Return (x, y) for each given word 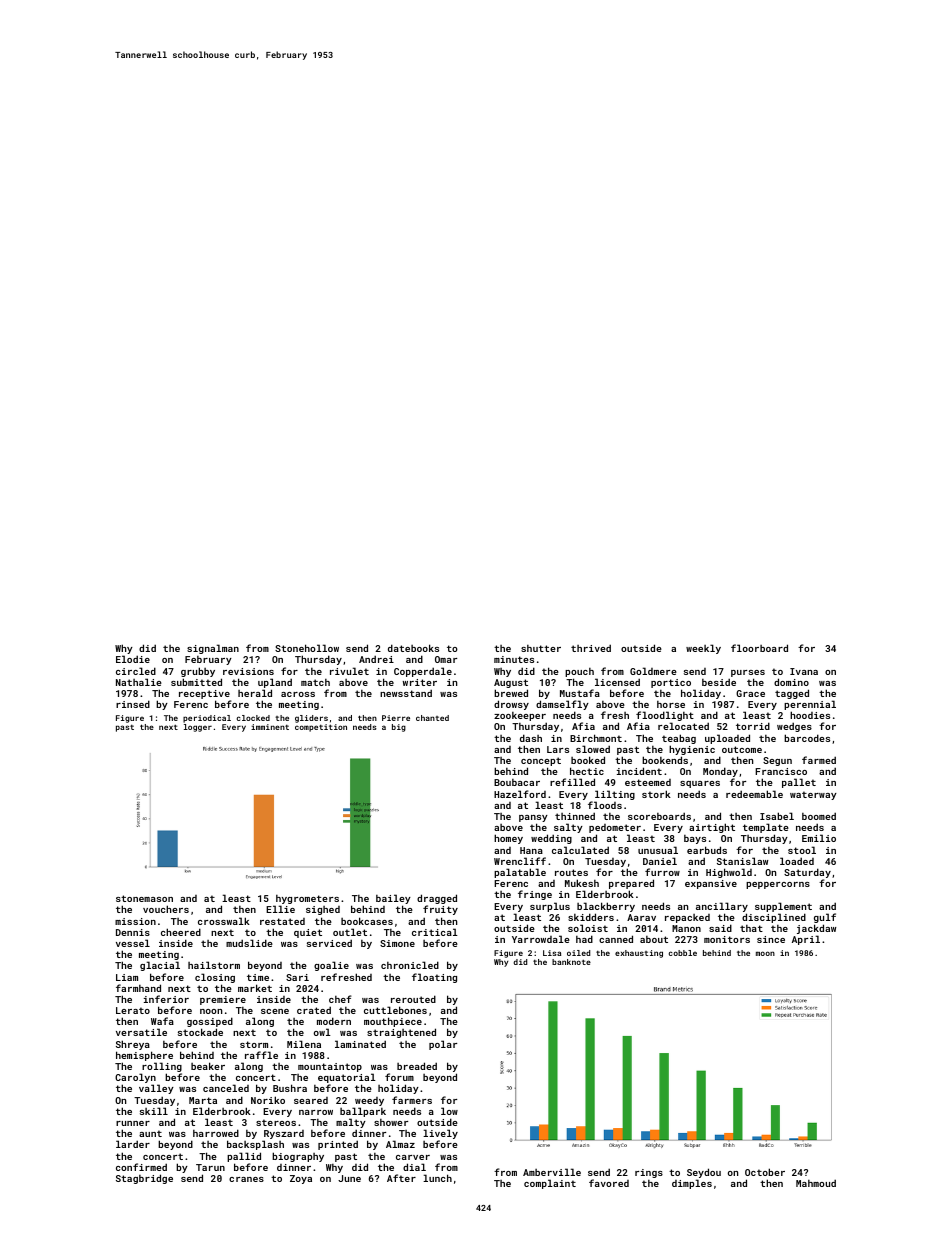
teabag (679, 739)
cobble (683, 953)
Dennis (133, 932)
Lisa (552, 953)
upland (275, 683)
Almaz (400, 1144)
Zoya (301, 1179)
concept (541, 761)
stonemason (144, 898)
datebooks (413, 648)
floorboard (759, 648)
